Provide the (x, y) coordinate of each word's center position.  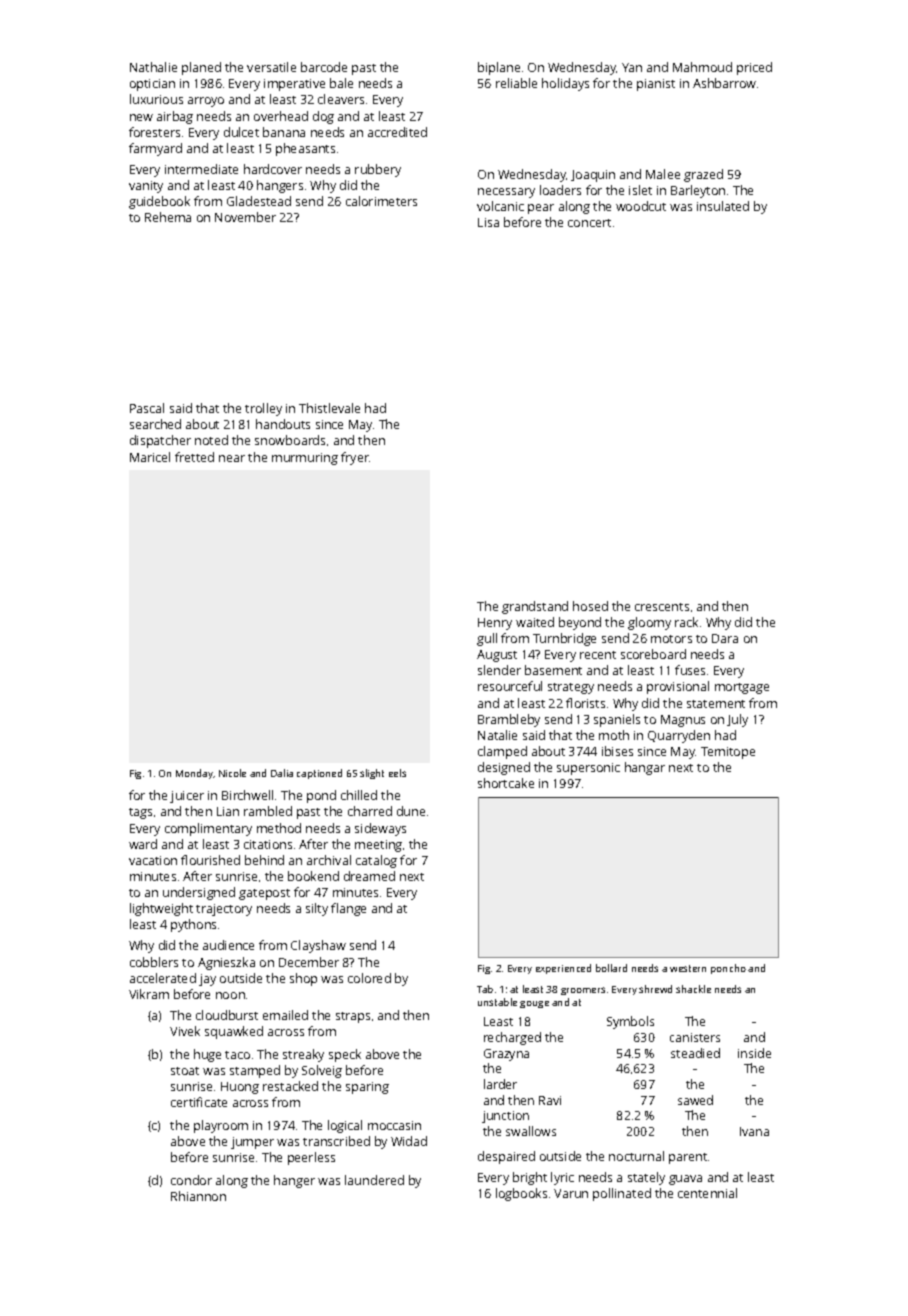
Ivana (754, 1131)
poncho (728, 969)
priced (754, 68)
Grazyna (506, 1055)
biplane (499, 68)
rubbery (378, 170)
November (245, 217)
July (737, 720)
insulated (723, 206)
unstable (497, 1002)
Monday (194, 774)
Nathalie (153, 67)
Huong (240, 1088)
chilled (359, 795)
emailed (285, 1015)
